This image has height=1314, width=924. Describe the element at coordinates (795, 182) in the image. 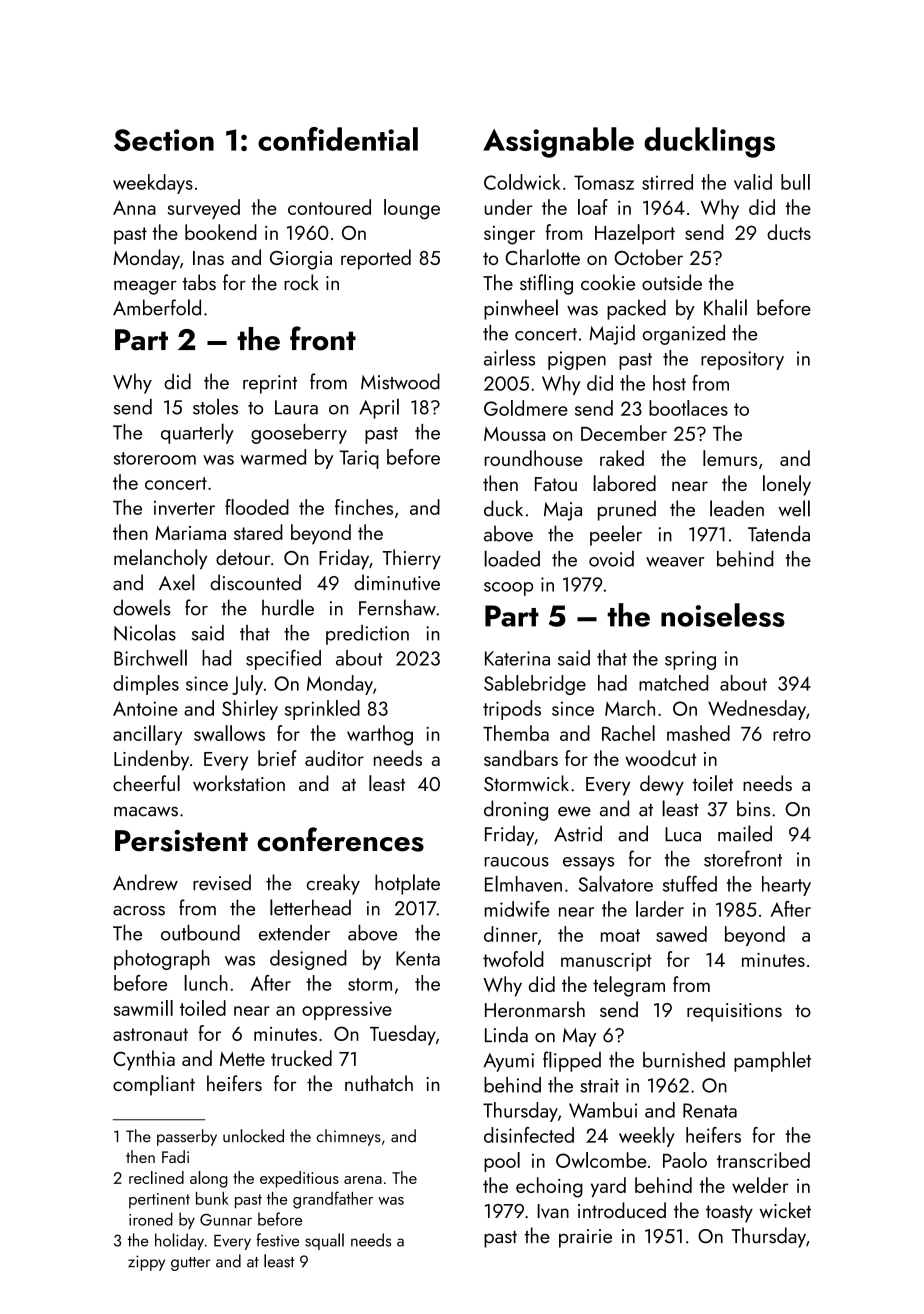

I see `bull` at that location.
